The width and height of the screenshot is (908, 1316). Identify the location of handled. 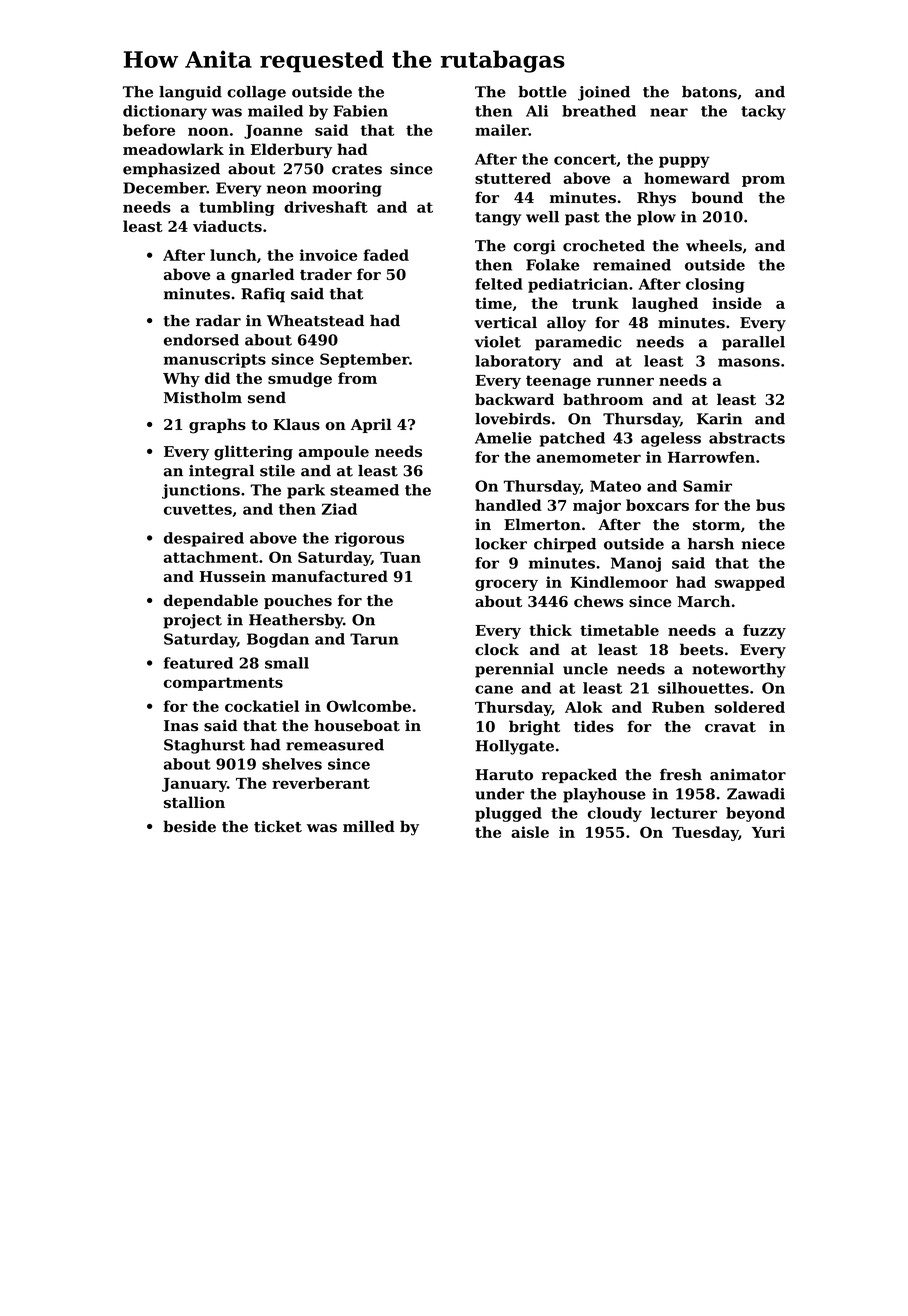
(508, 505).
